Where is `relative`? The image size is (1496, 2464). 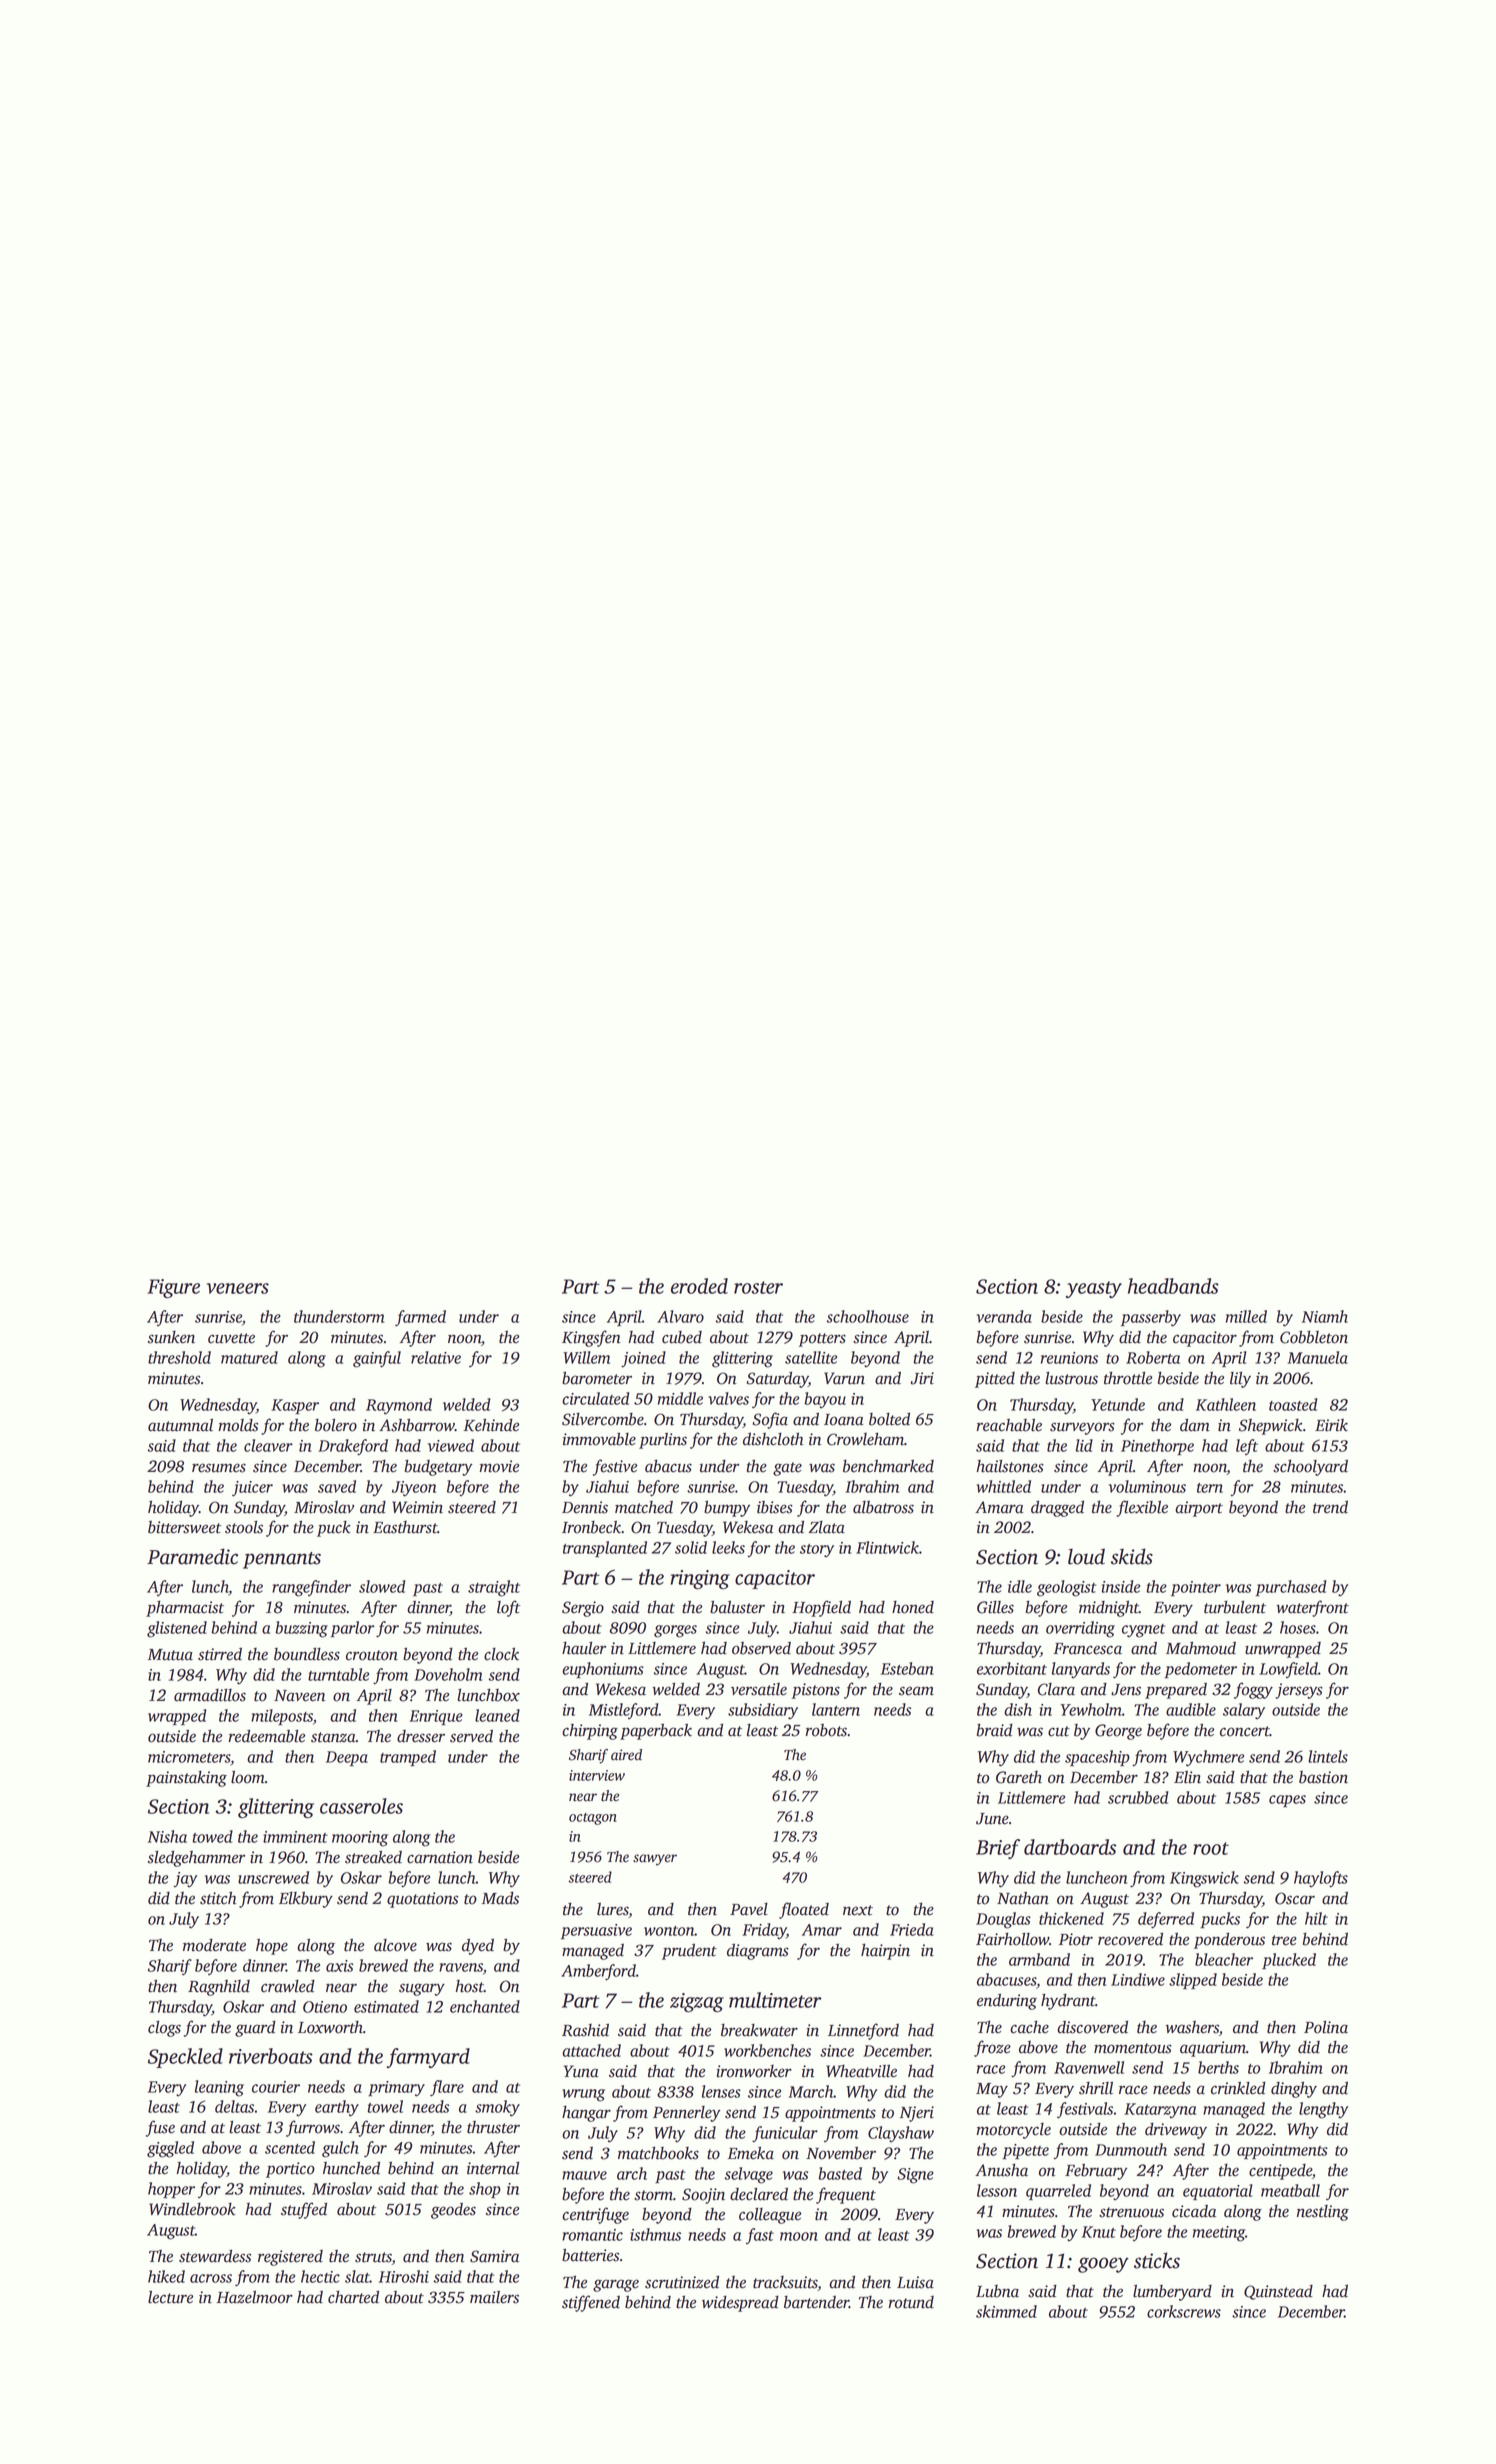 relative is located at coordinates (436, 1357).
